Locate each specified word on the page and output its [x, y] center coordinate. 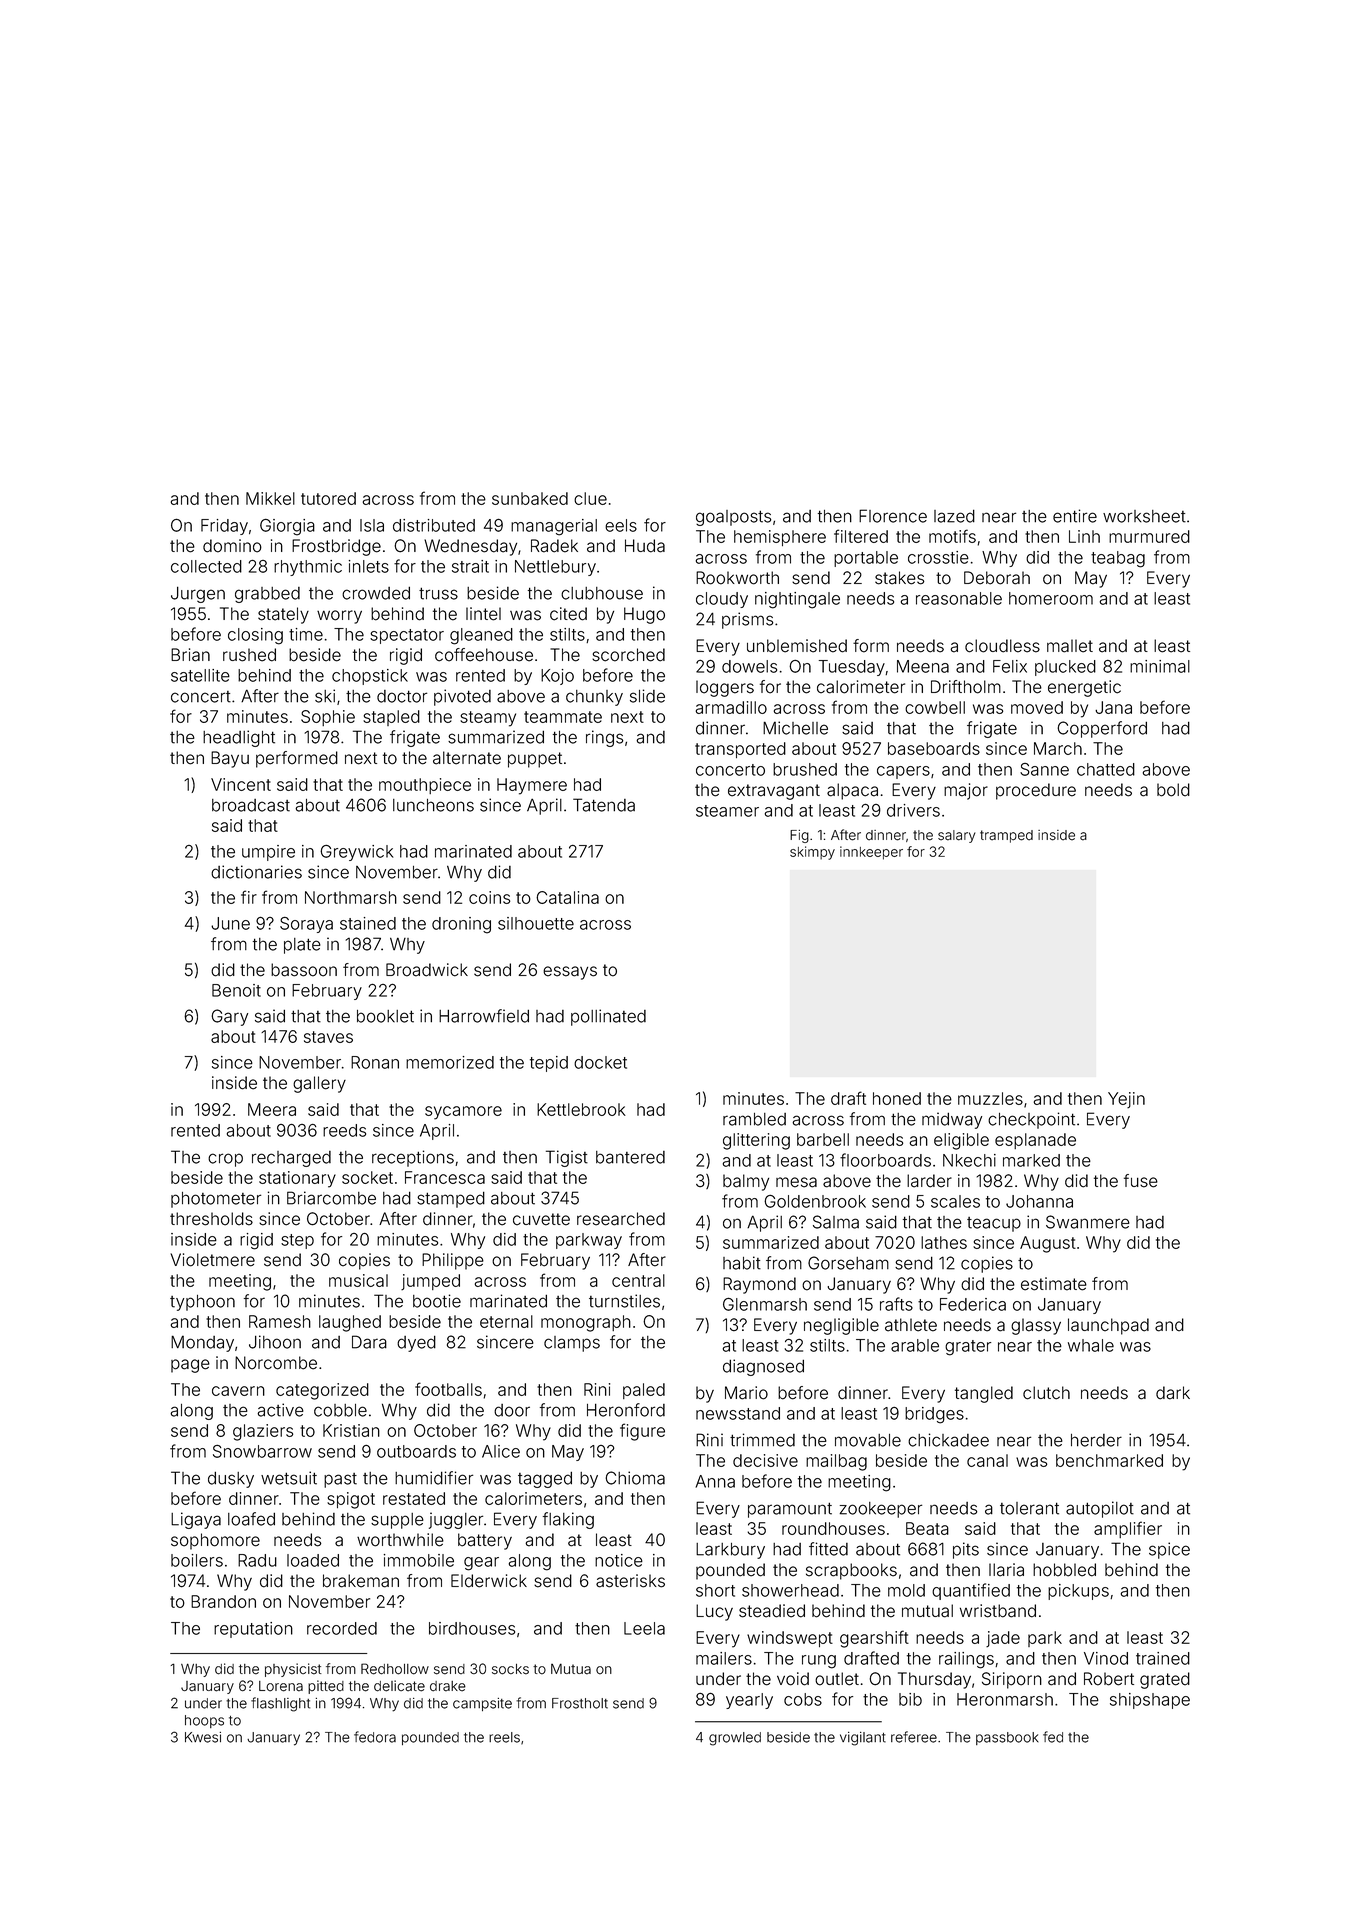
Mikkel [270, 498]
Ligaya [196, 1520]
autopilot [1100, 1509]
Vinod [1106, 1658]
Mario [746, 1393]
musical [358, 1280]
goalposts [733, 518]
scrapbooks [851, 1571]
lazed [954, 516]
